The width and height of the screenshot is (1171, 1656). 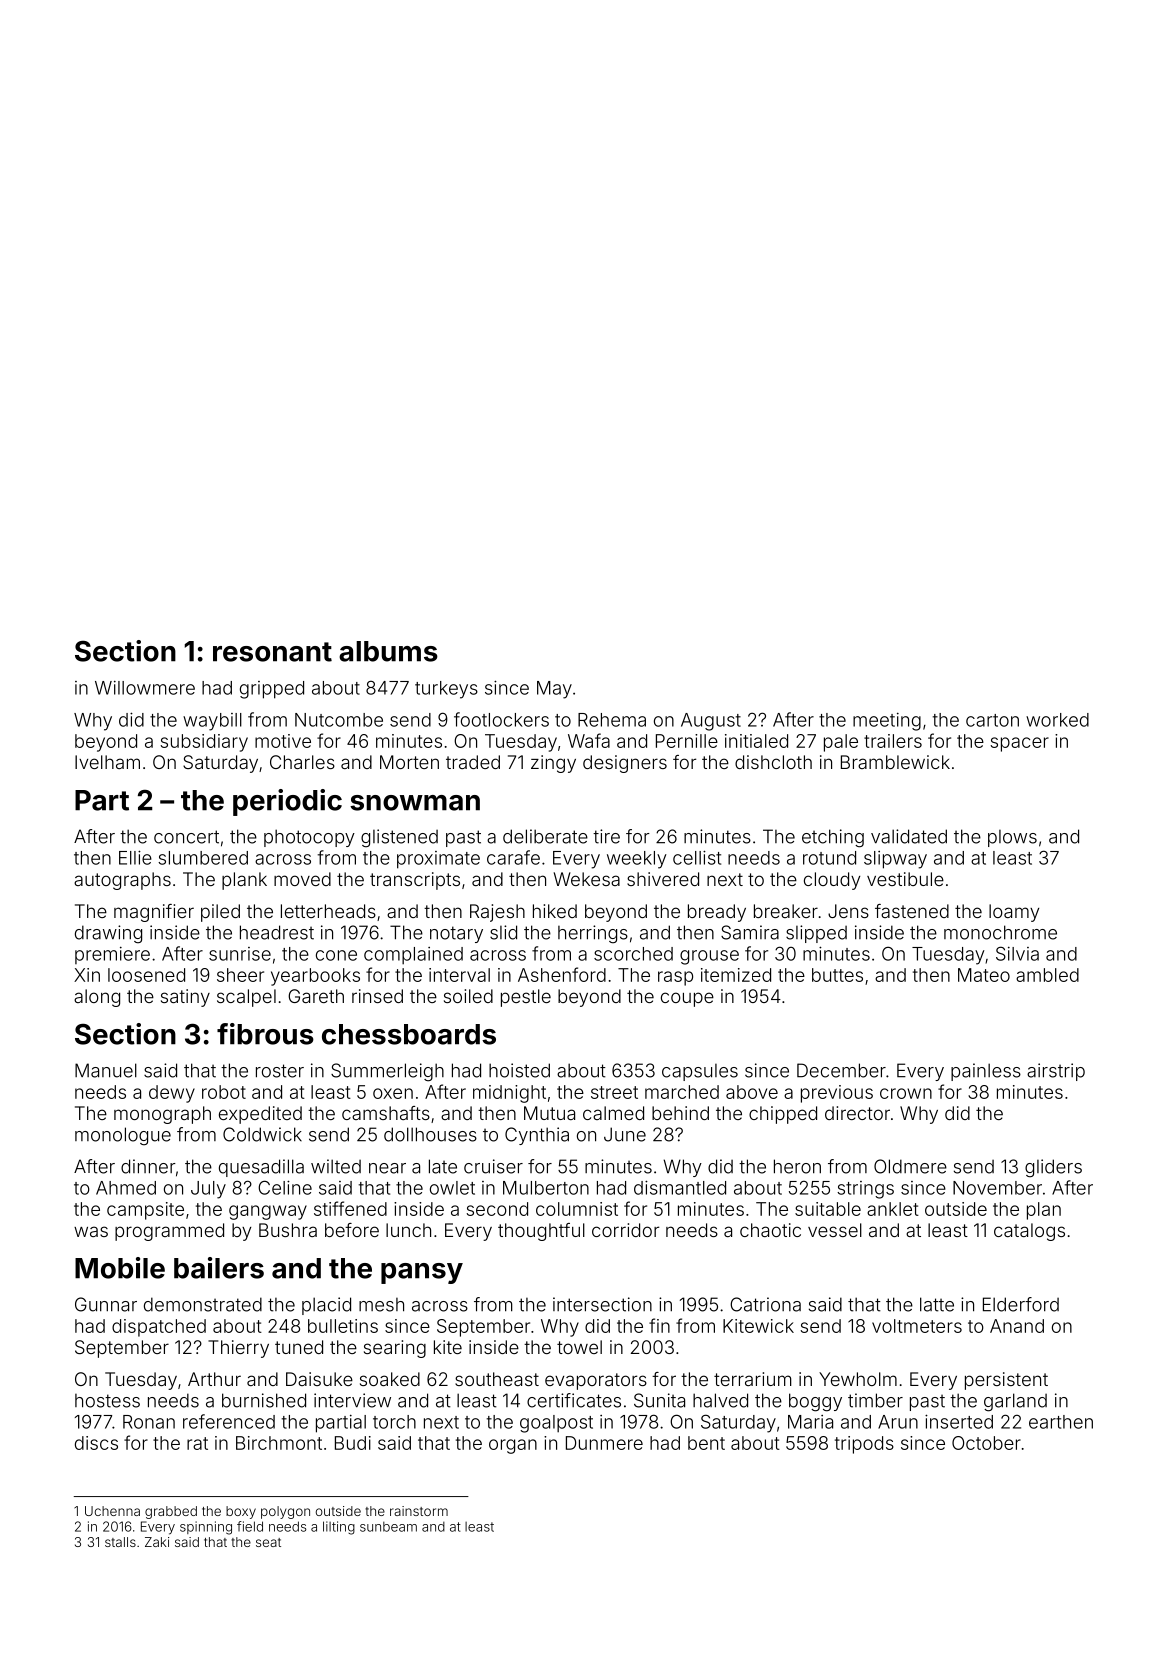 I want to click on Dunmere, so click(x=604, y=1443).
